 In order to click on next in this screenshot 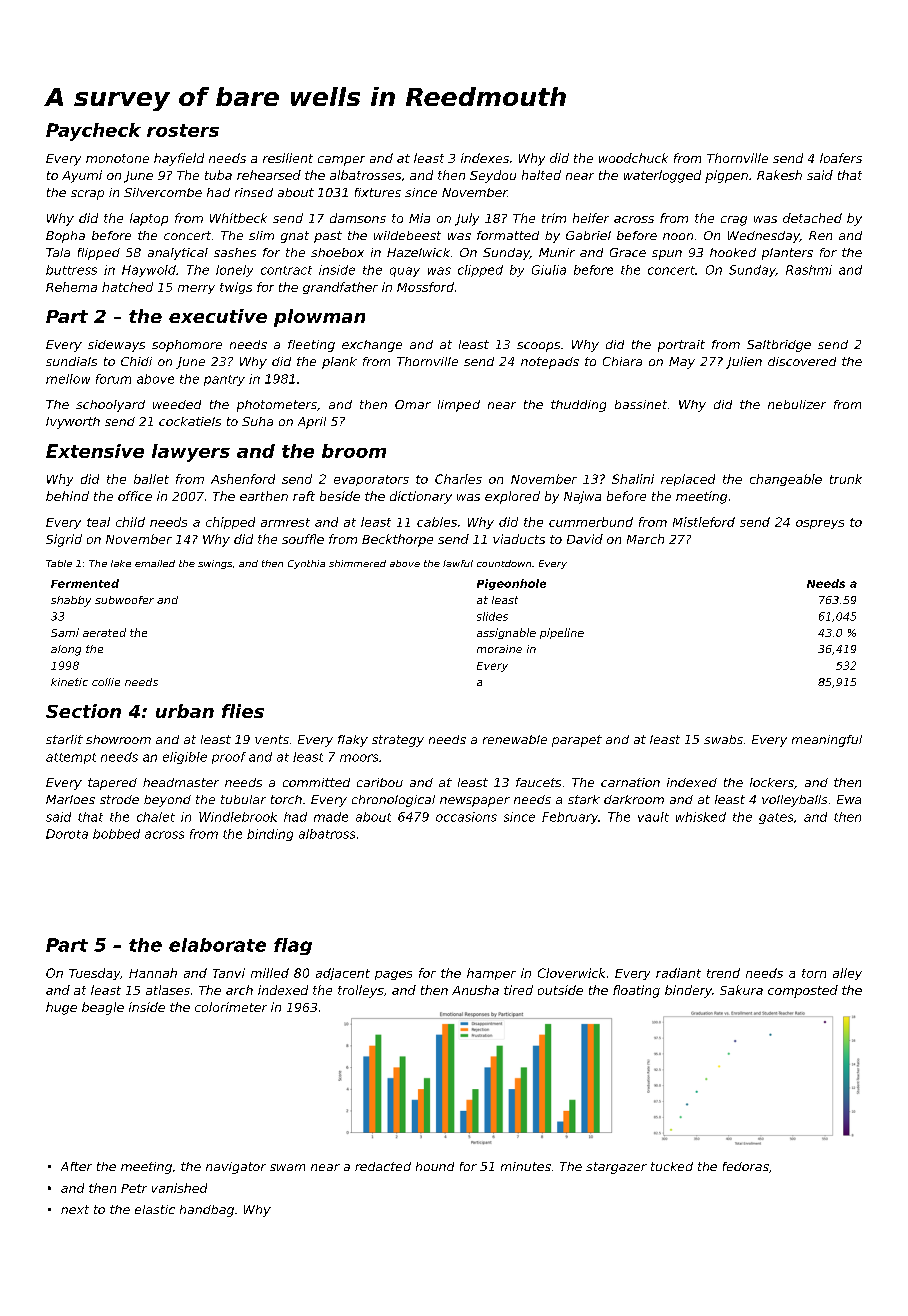, I will do `click(75, 1209)`.
